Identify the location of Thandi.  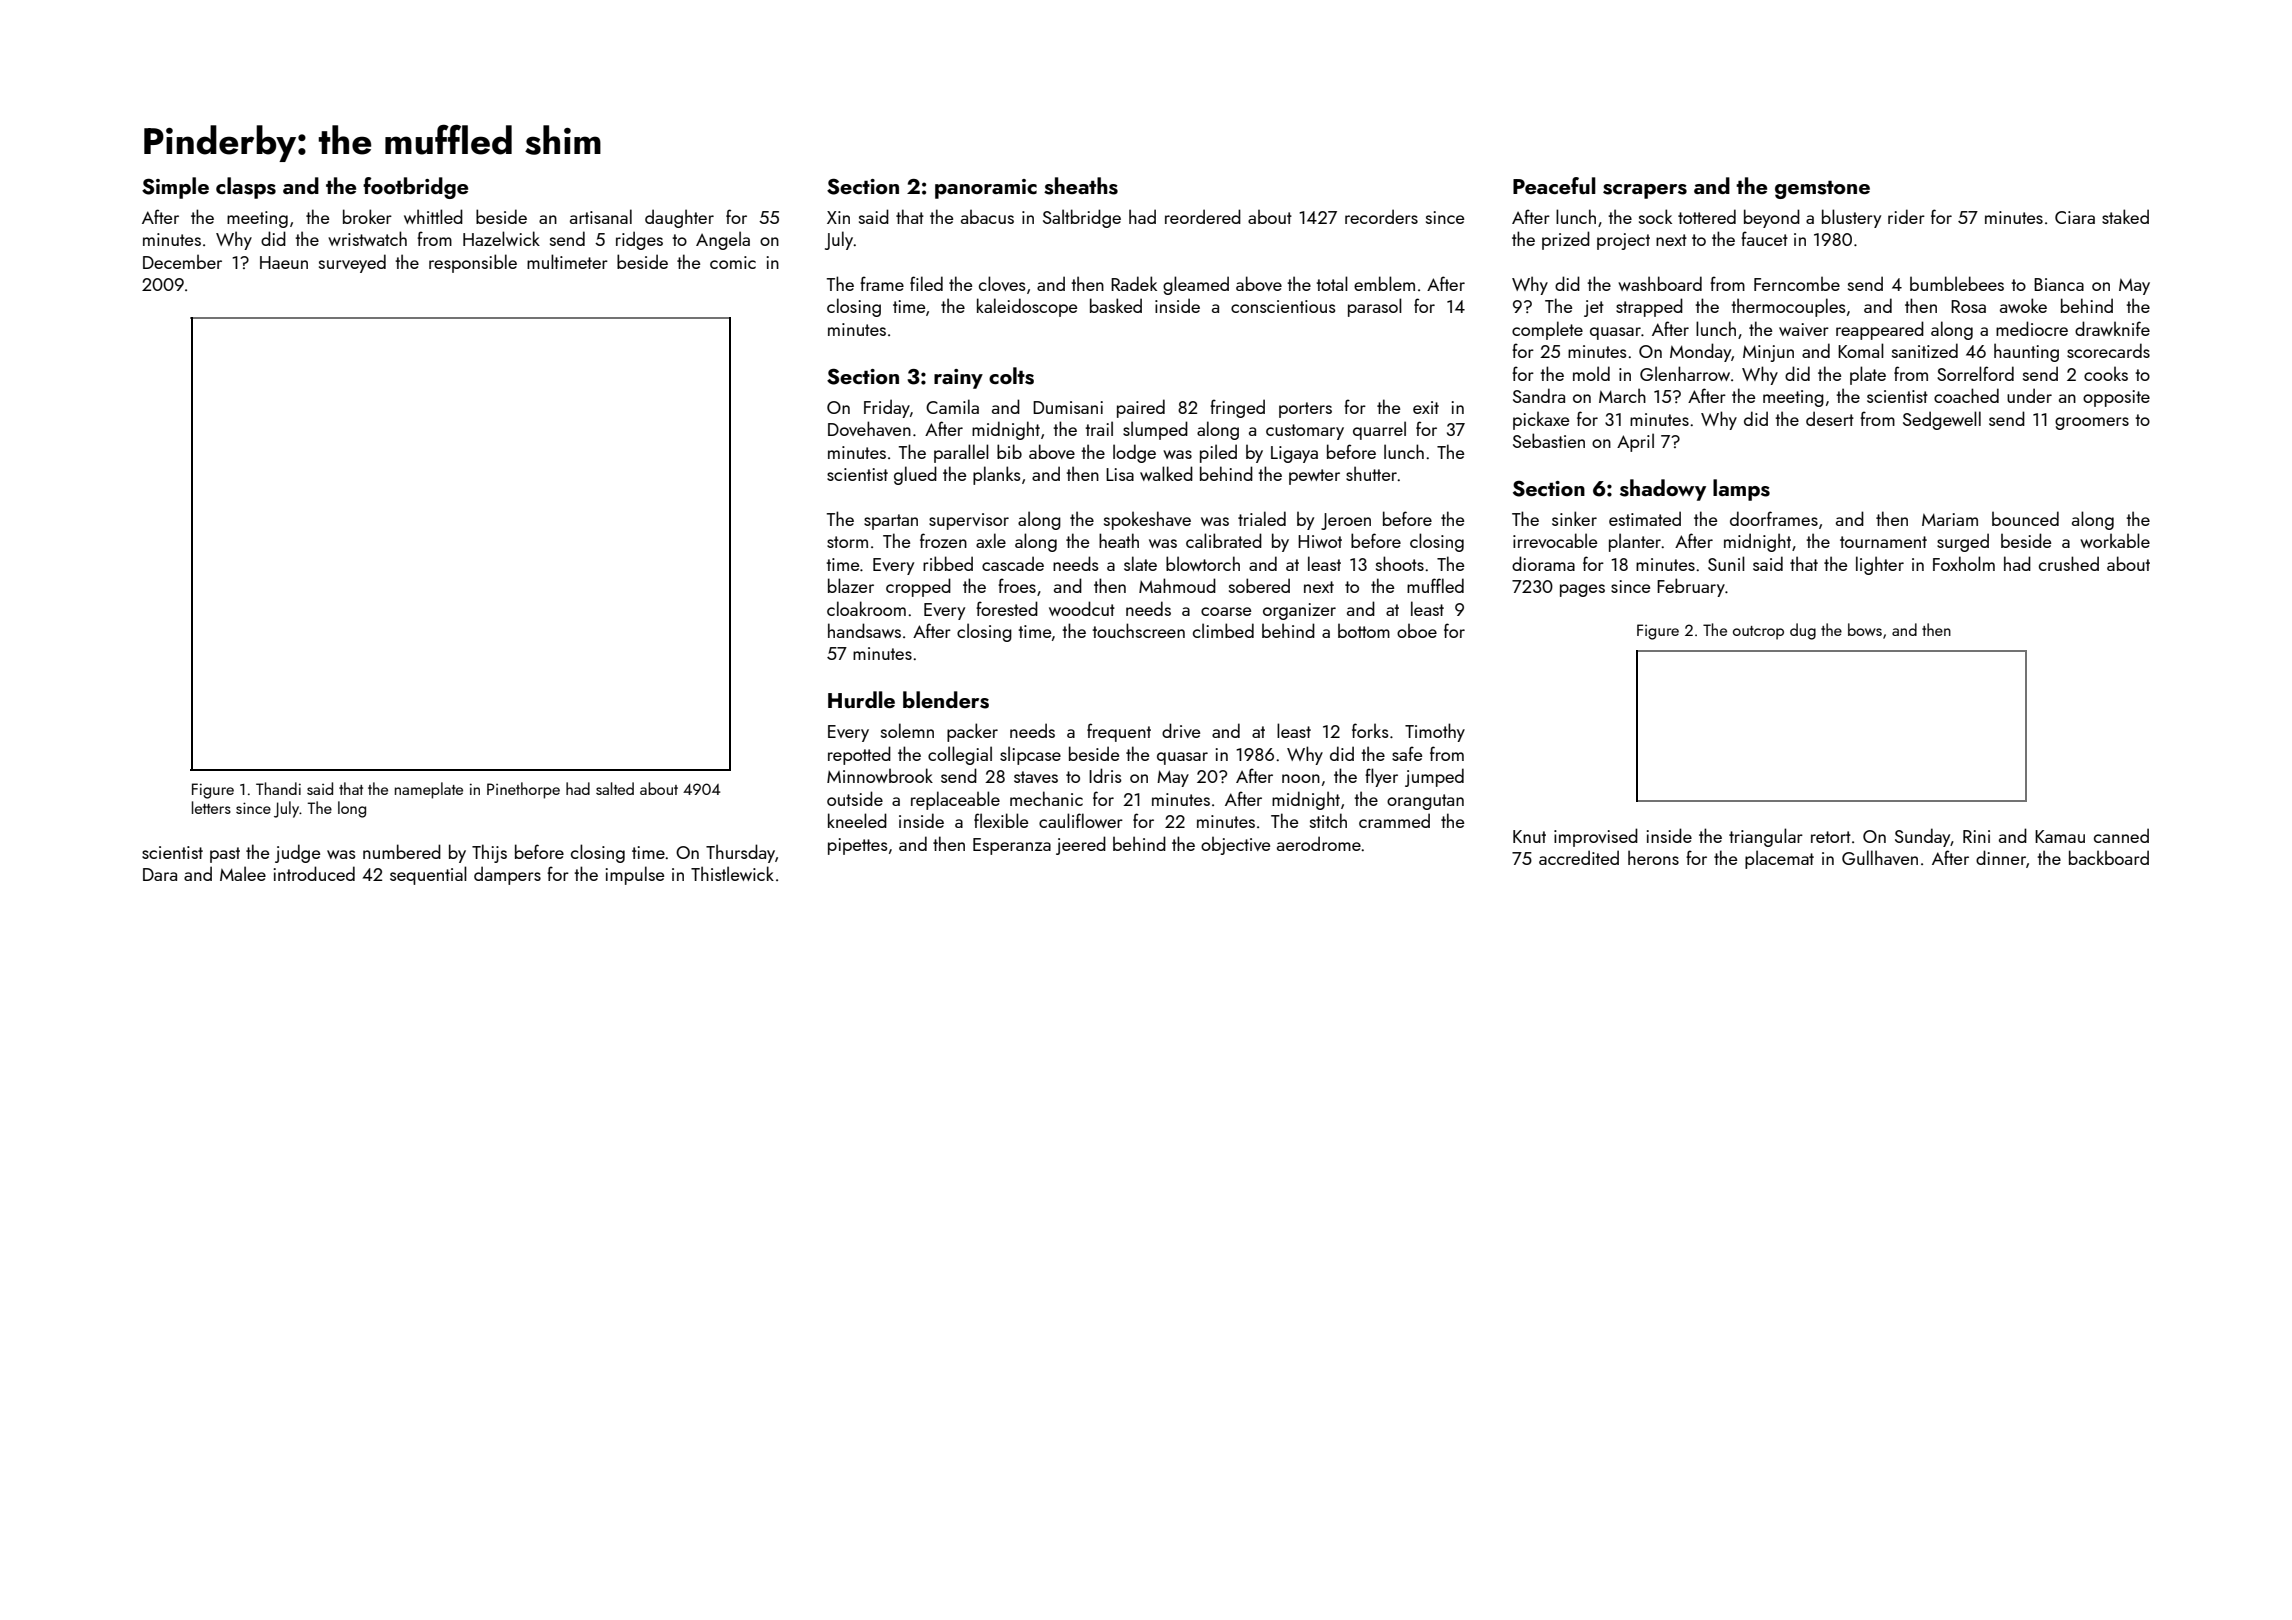
(278, 788).
